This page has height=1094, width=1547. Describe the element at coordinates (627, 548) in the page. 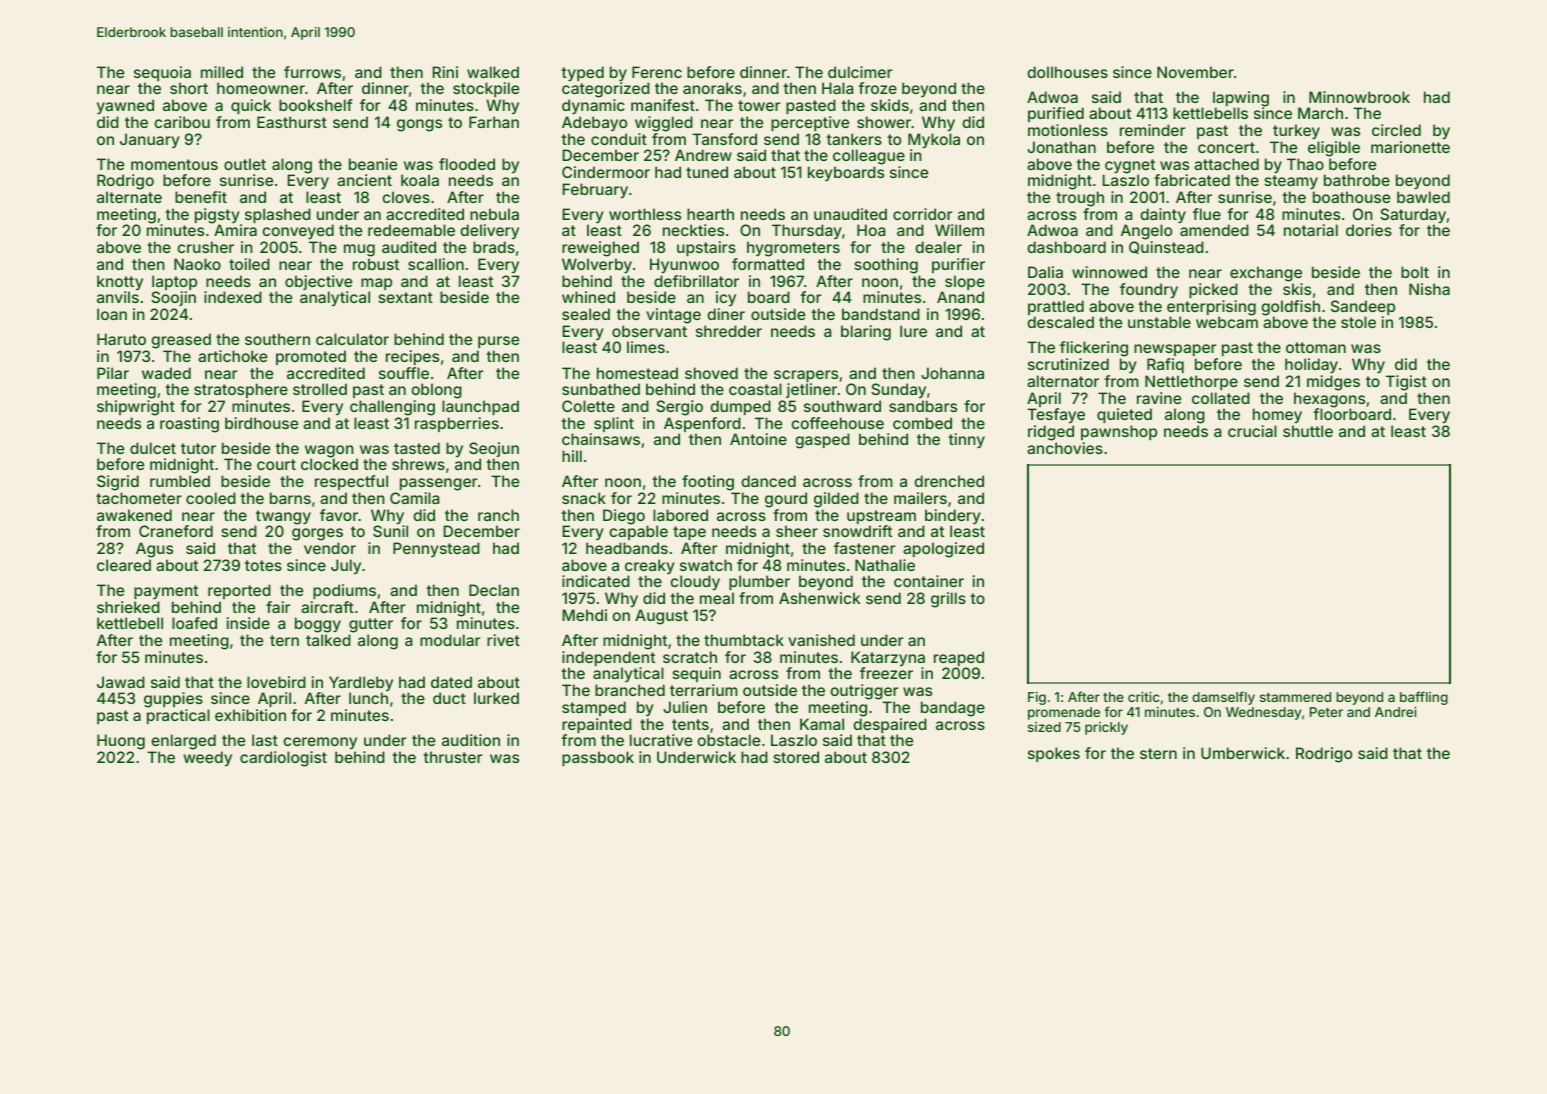

I see `headbands` at that location.
